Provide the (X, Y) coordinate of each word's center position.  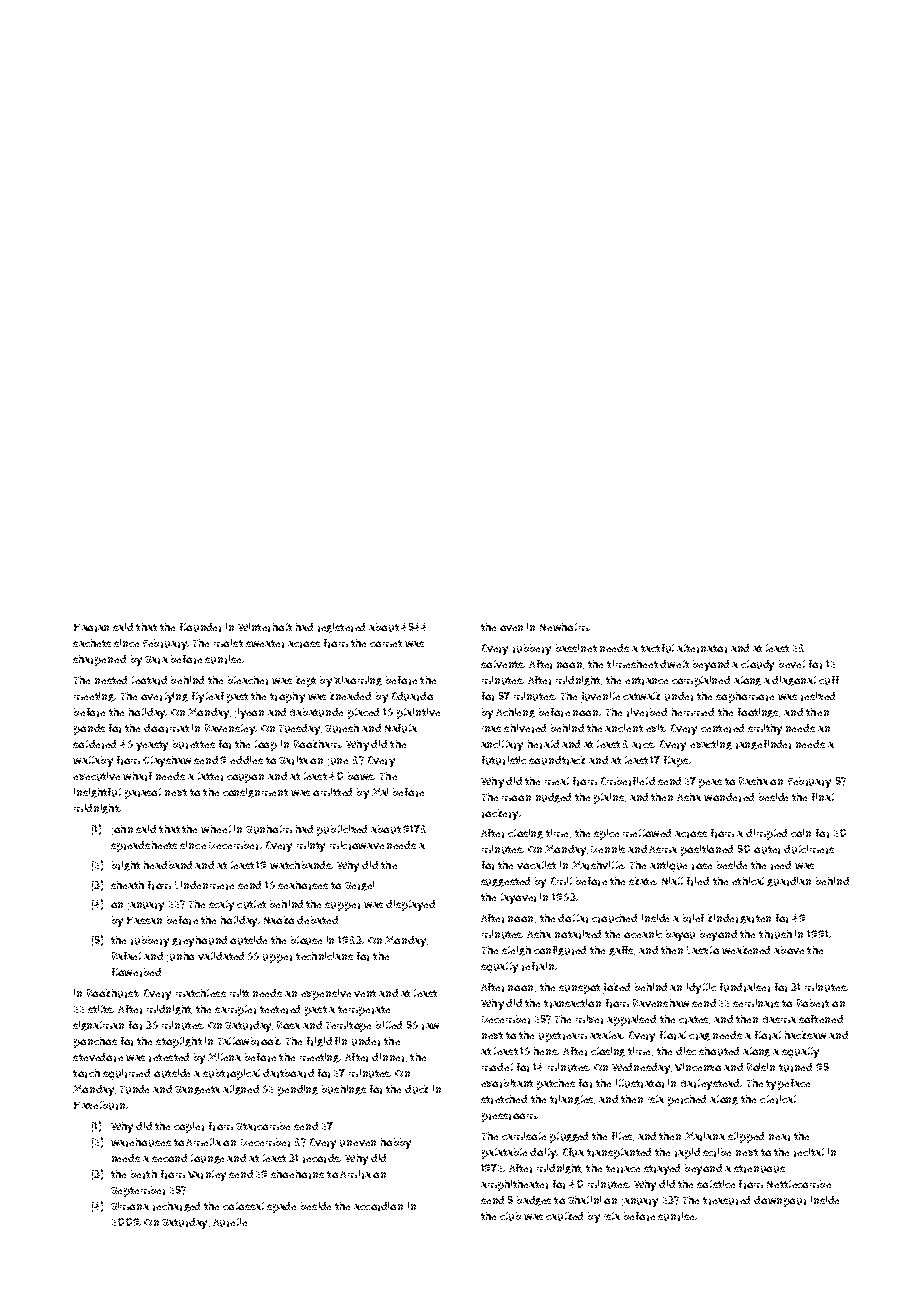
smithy (765, 729)
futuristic (504, 760)
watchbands (300, 865)
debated (317, 920)
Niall (672, 881)
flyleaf (208, 697)
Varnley (207, 1175)
